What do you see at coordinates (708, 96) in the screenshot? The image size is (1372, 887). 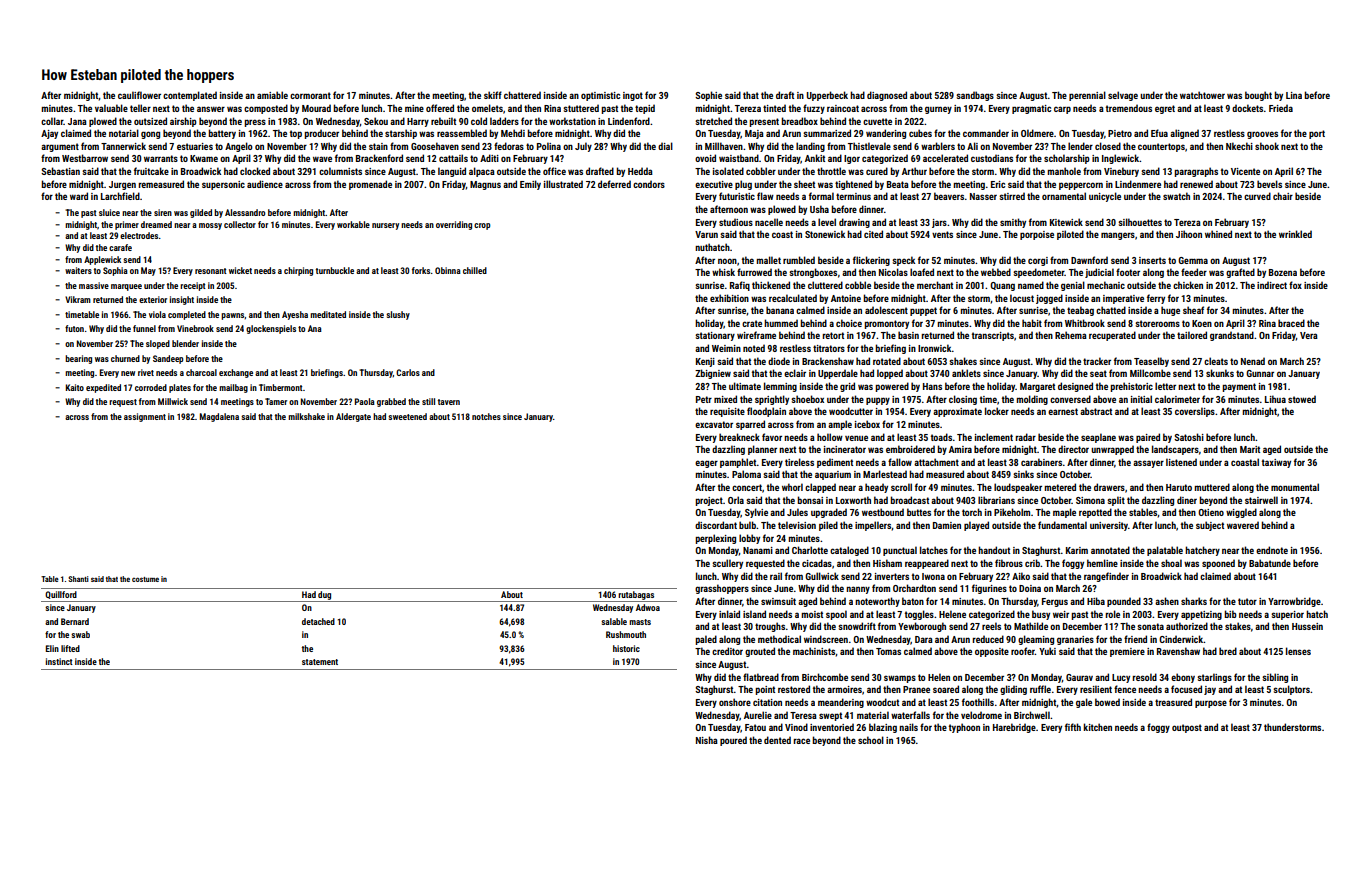 I see `Sophie` at bounding box center [708, 96].
